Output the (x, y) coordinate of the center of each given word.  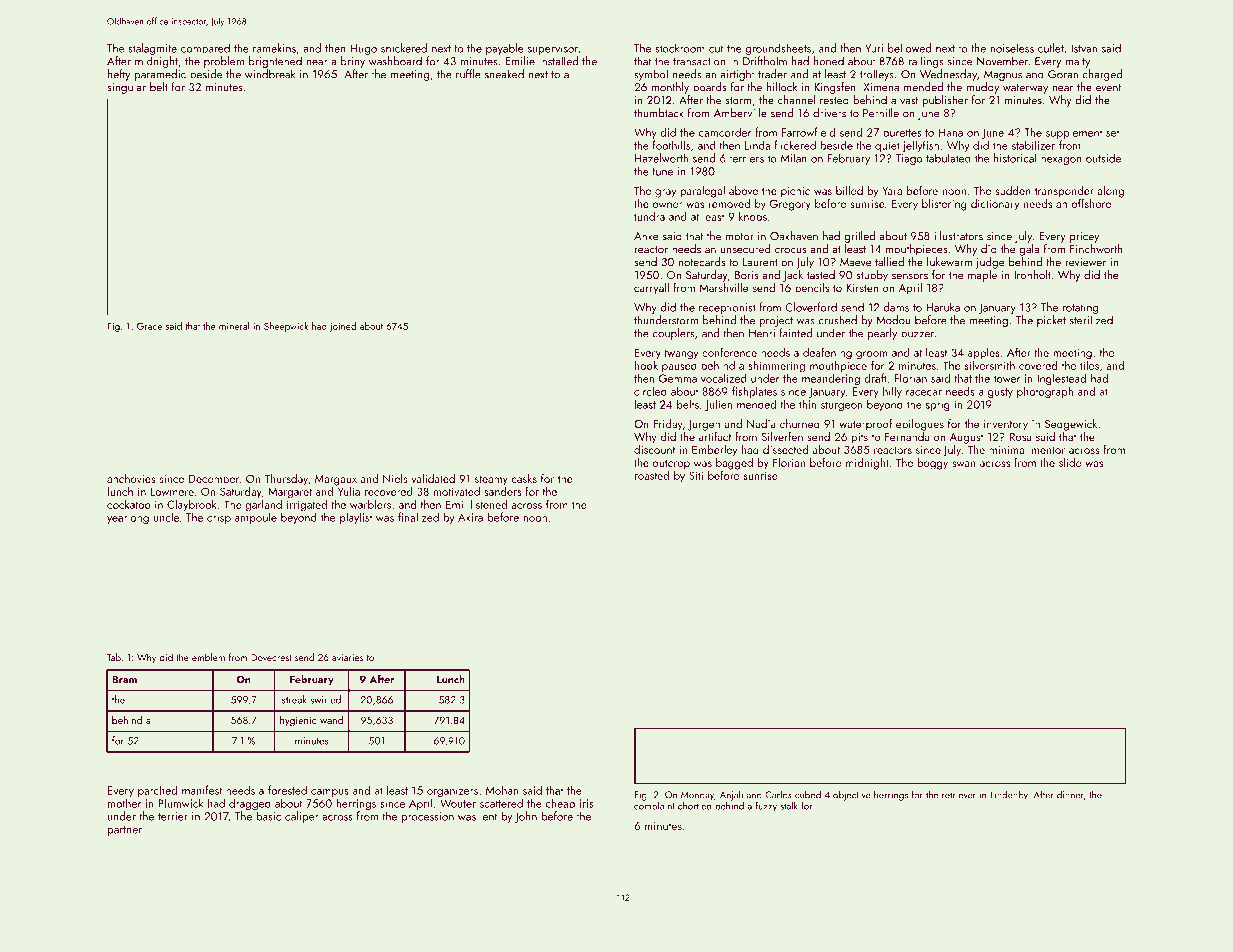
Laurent (760, 262)
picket (1051, 321)
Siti (696, 475)
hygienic (298, 721)
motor (740, 237)
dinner (1070, 795)
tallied (889, 261)
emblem (208, 657)
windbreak (270, 74)
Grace (149, 326)
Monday (697, 796)
